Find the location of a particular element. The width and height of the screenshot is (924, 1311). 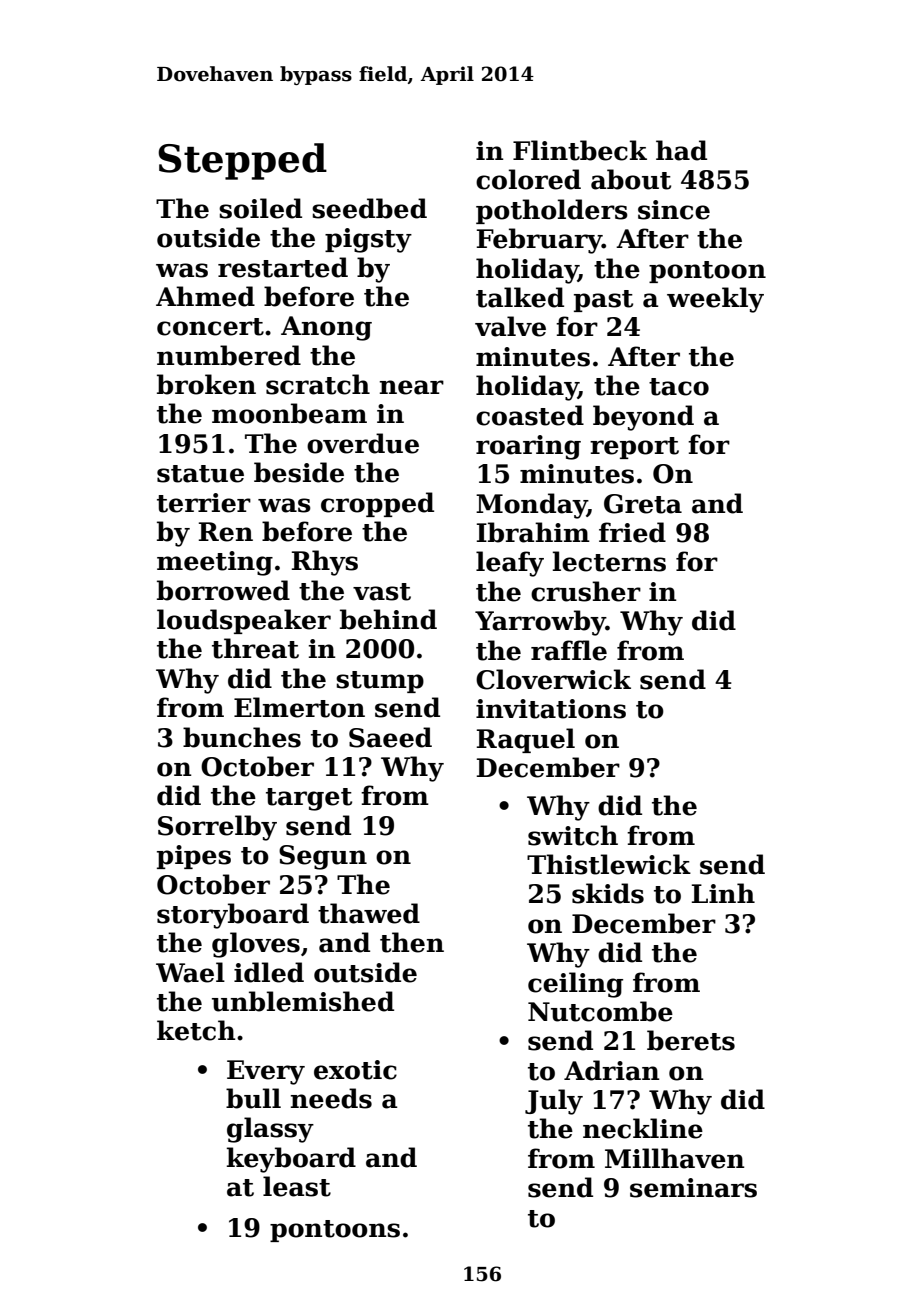

had is located at coordinates (681, 150).
